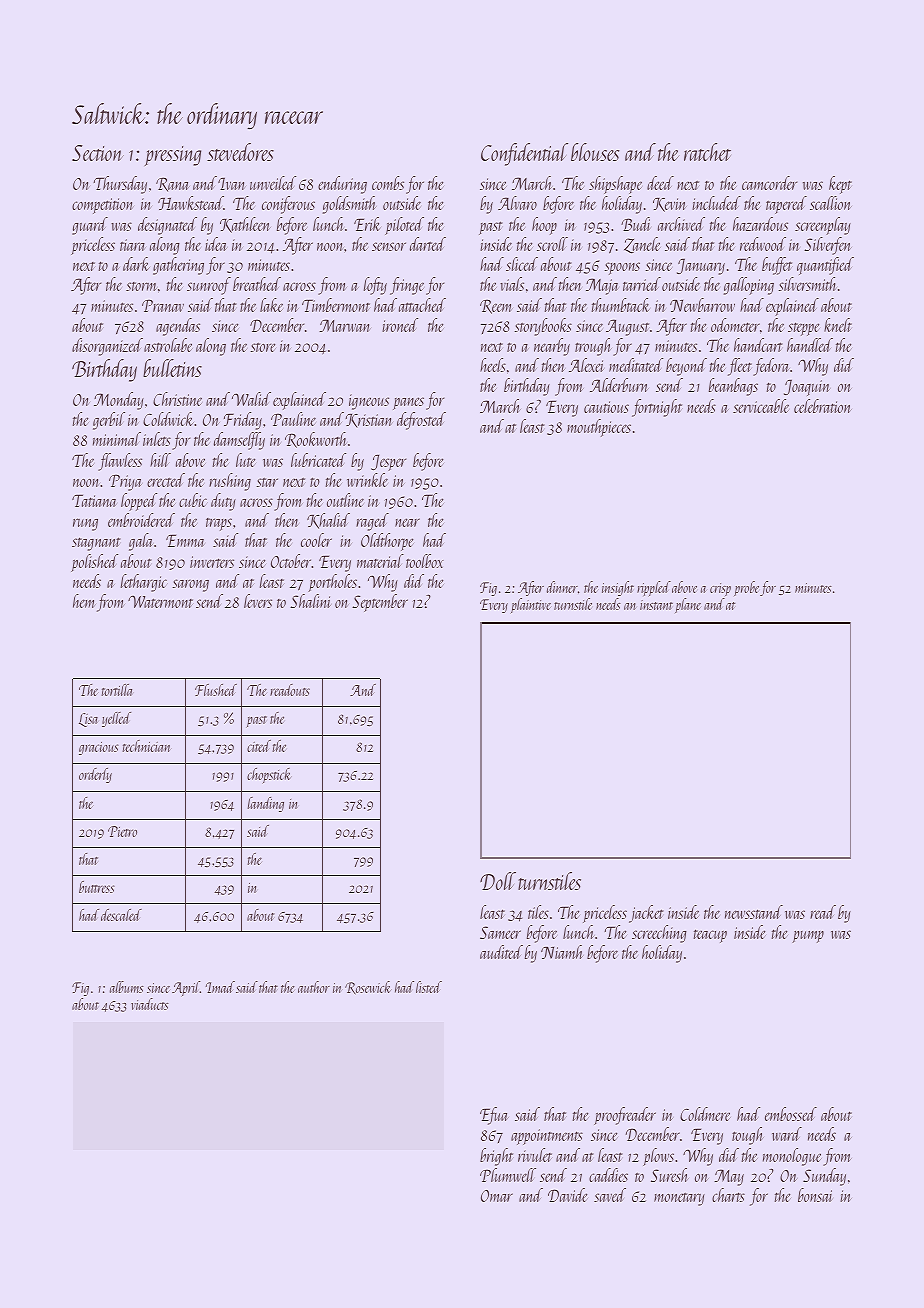  Describe the element at coordinates (157, 439) in the screenshot. I see `inlets` at that location.
